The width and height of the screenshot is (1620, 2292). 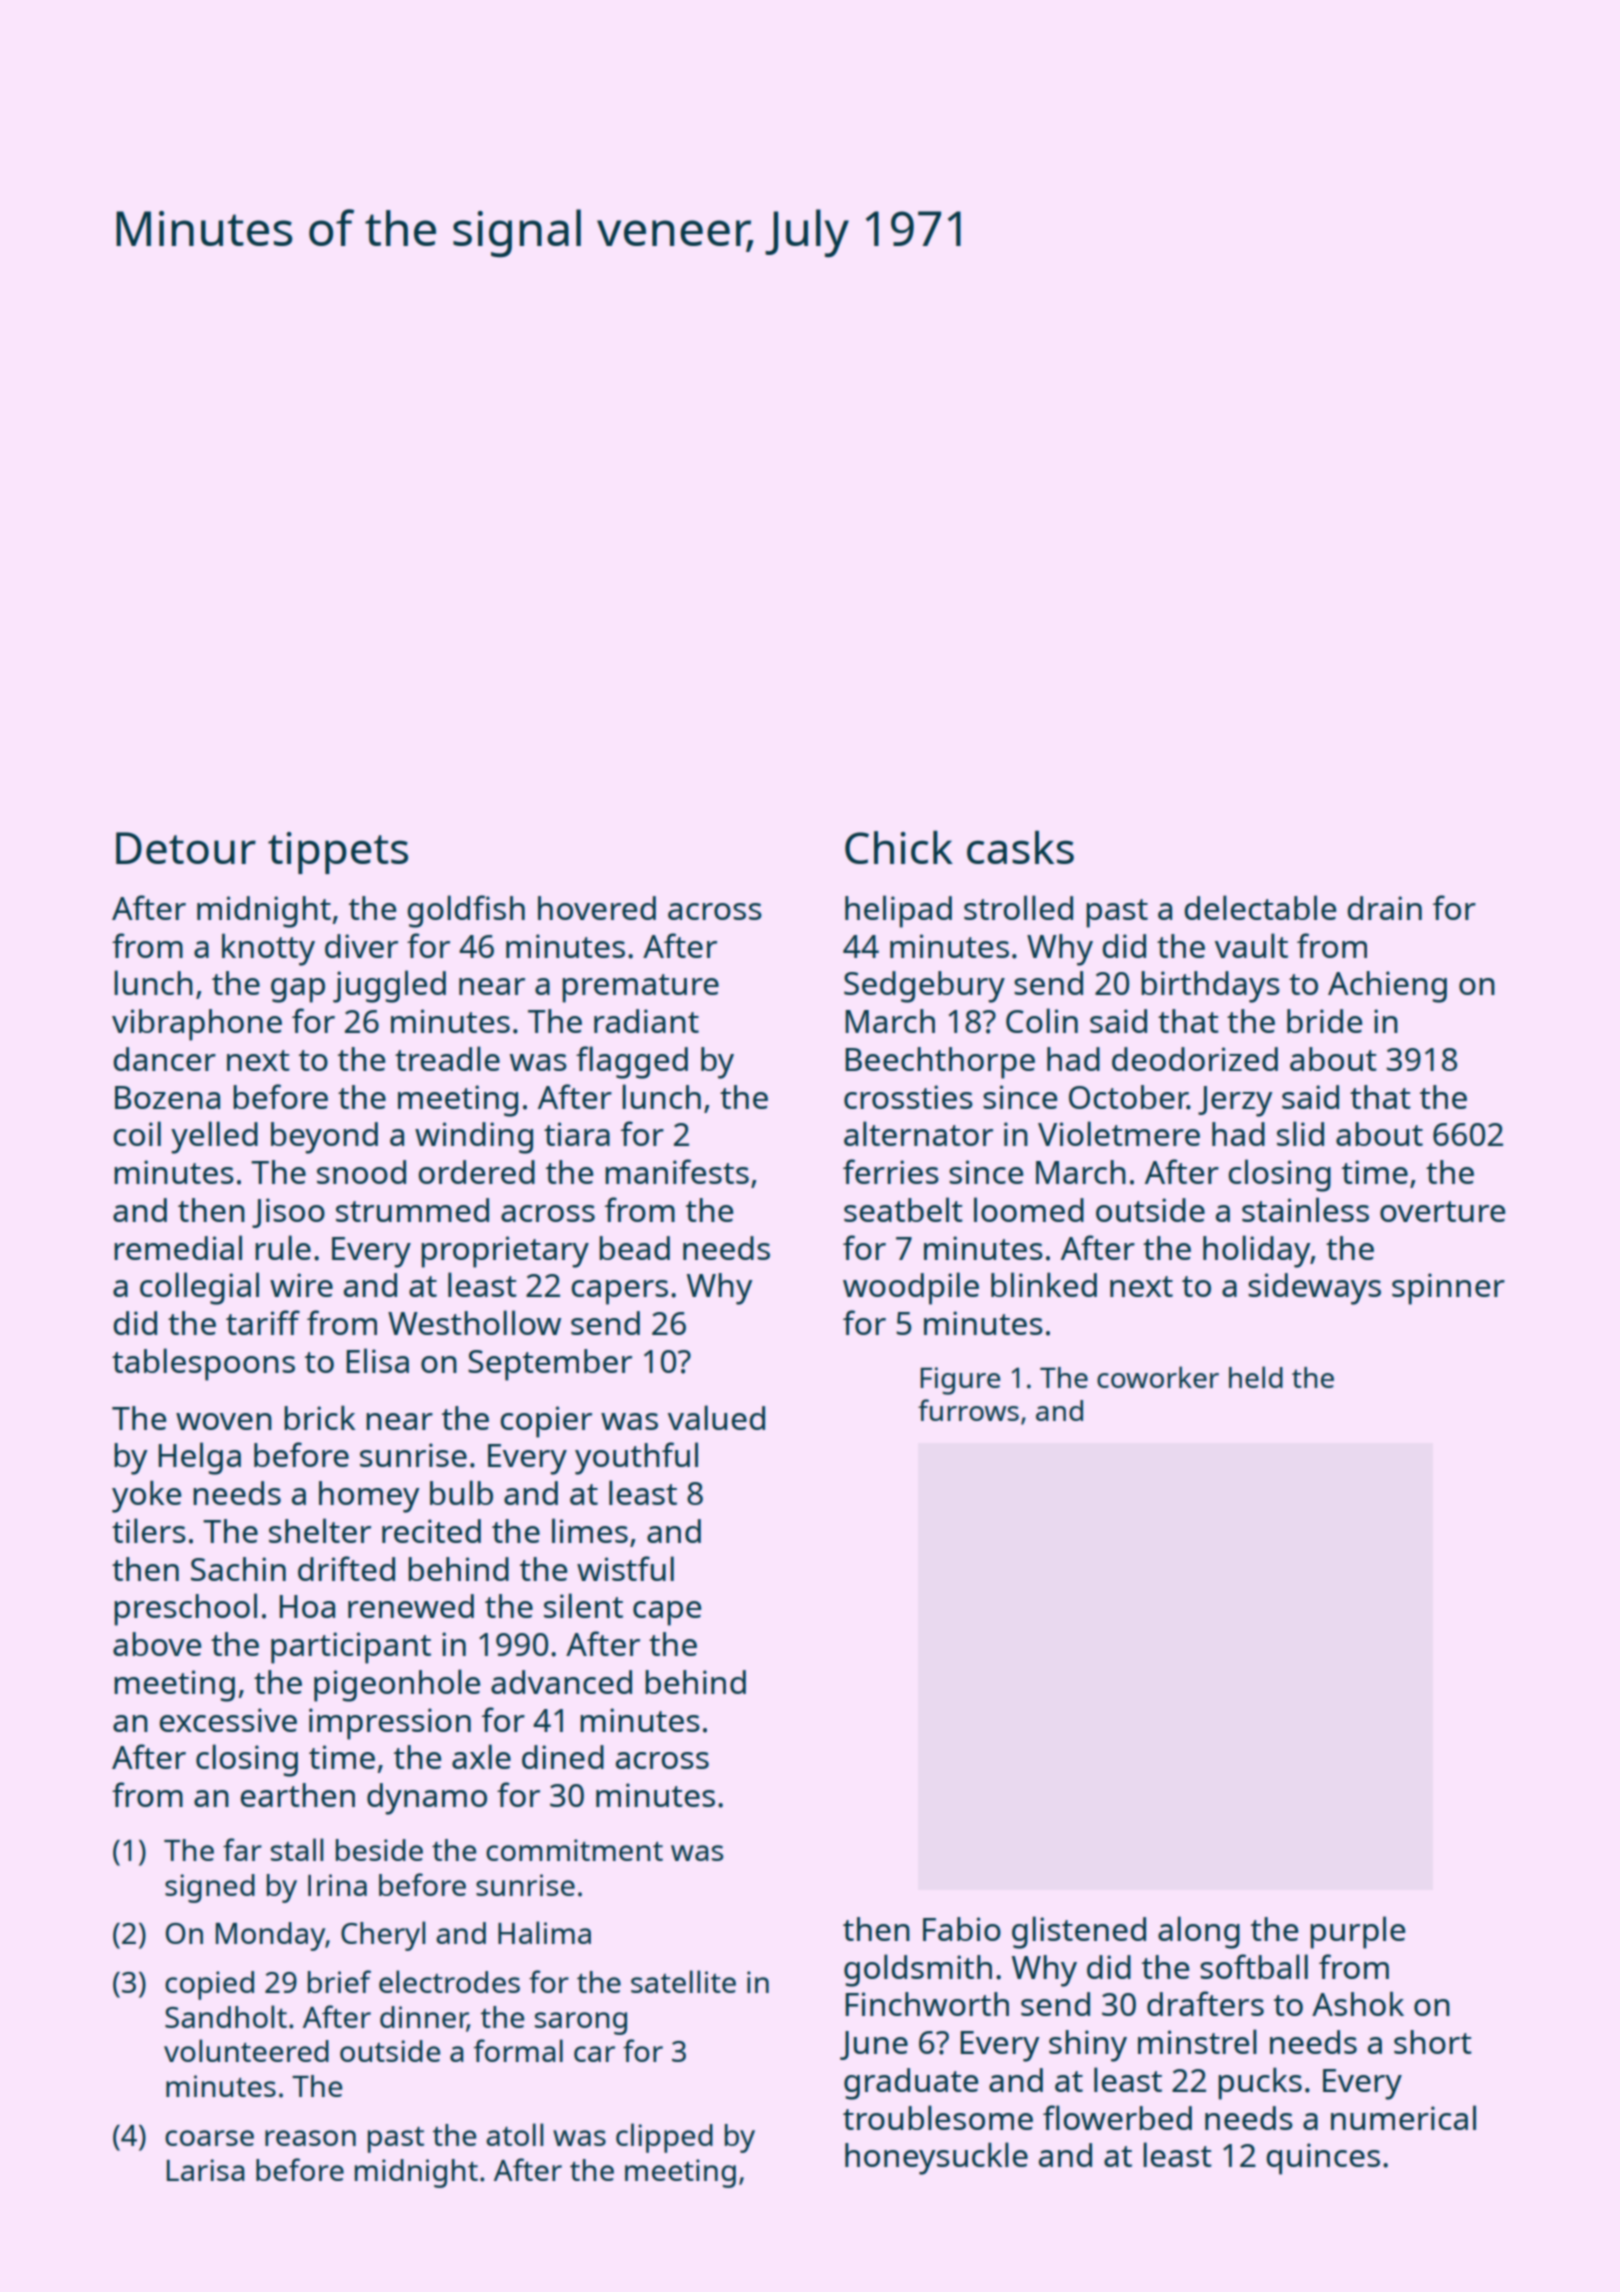 What do you see at coordinates (574, 1850) in the screenshot?
I see `commitment` at bounding box center [574, 1850].
